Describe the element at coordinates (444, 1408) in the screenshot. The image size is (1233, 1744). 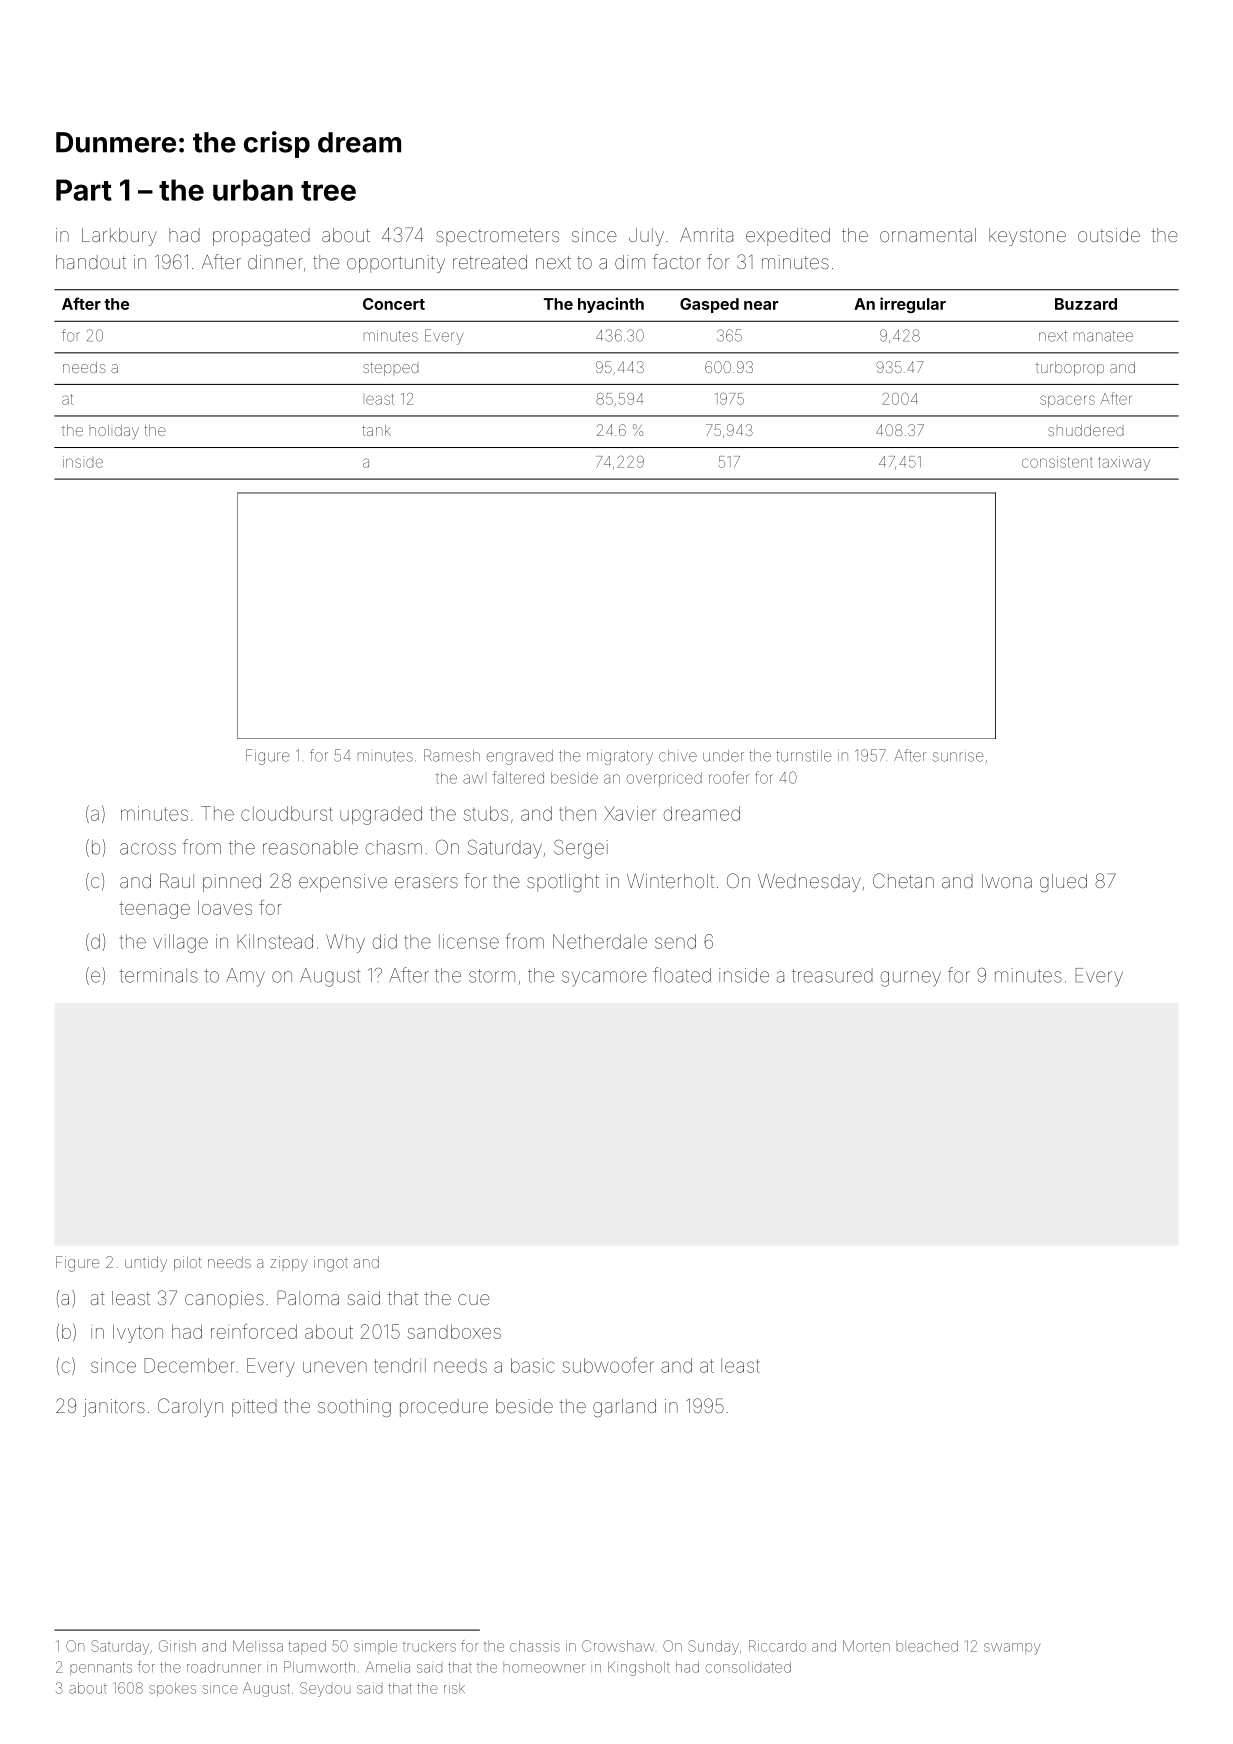
I see `procedure` at that location.
